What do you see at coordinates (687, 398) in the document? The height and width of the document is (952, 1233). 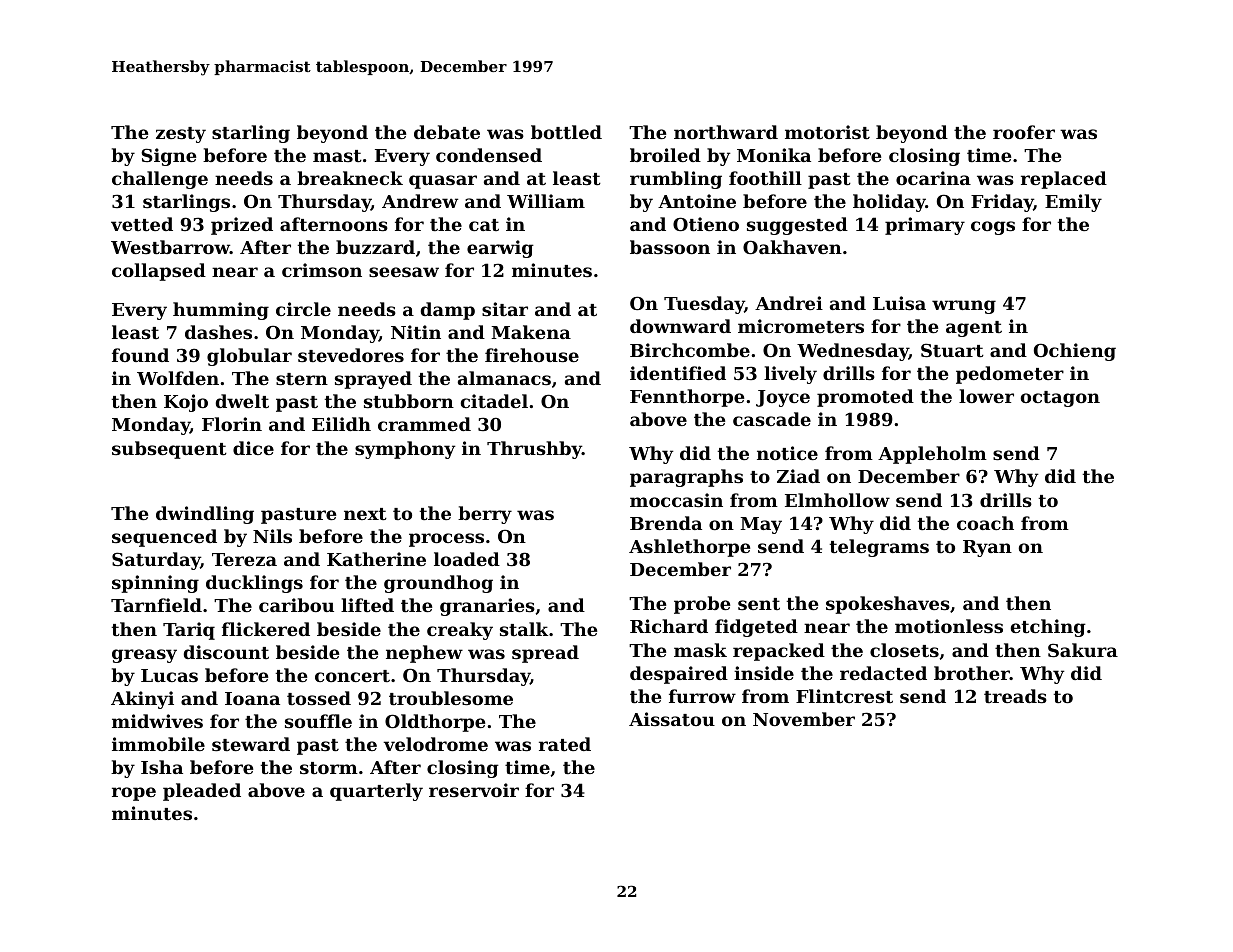 I see `Fennthorpe` at bounding box center [687, 398].
